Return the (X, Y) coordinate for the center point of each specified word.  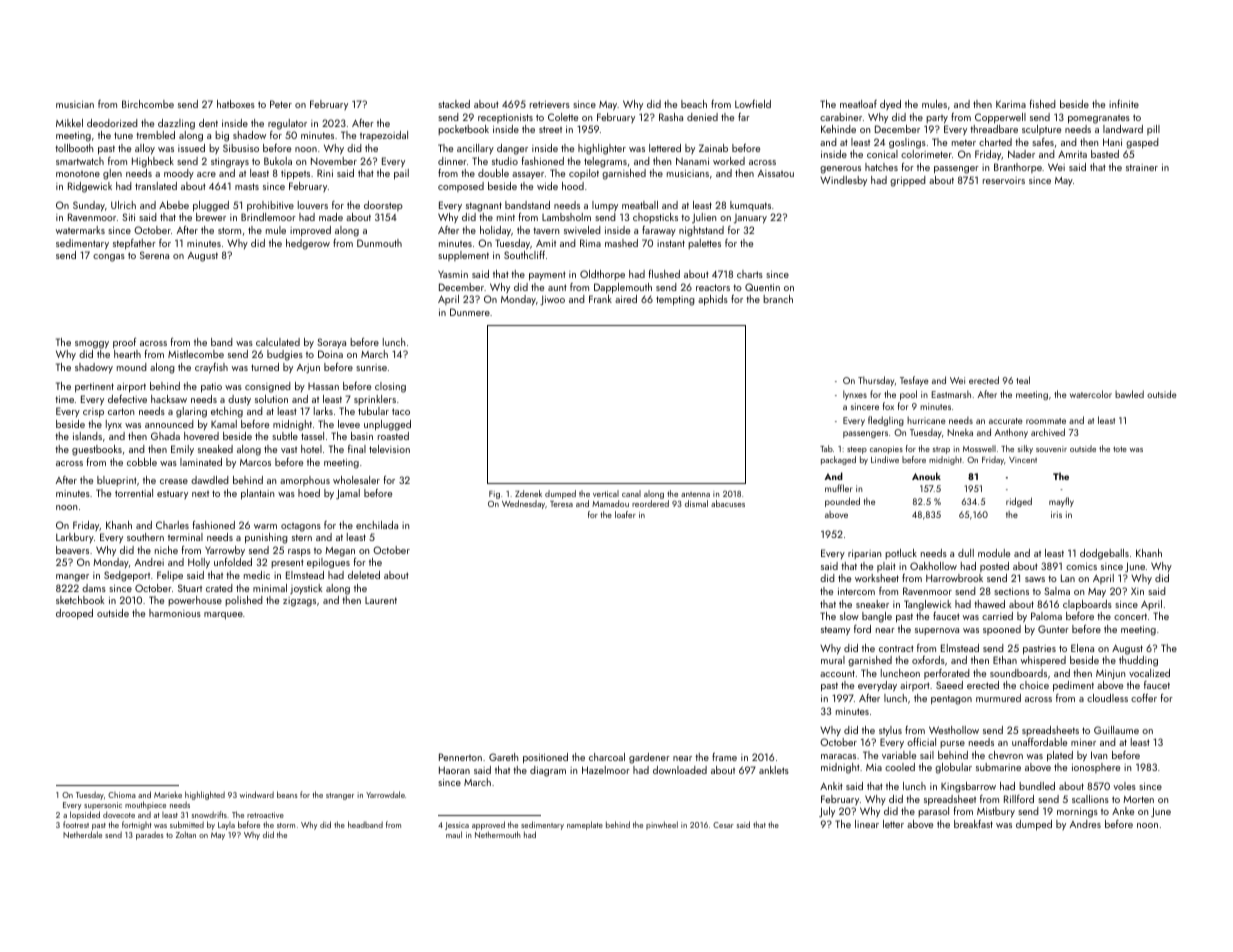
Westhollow (954, 730)
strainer (1142, 167)
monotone (78, 174)
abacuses (728, 503)
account (837, 673)
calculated (278, 342)
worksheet (877, 578)
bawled (1129, 394)
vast (289, 450)
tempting (675, 301)
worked (729, 161)
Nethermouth (498, 834)
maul (454, 834)
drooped (74, 614)
